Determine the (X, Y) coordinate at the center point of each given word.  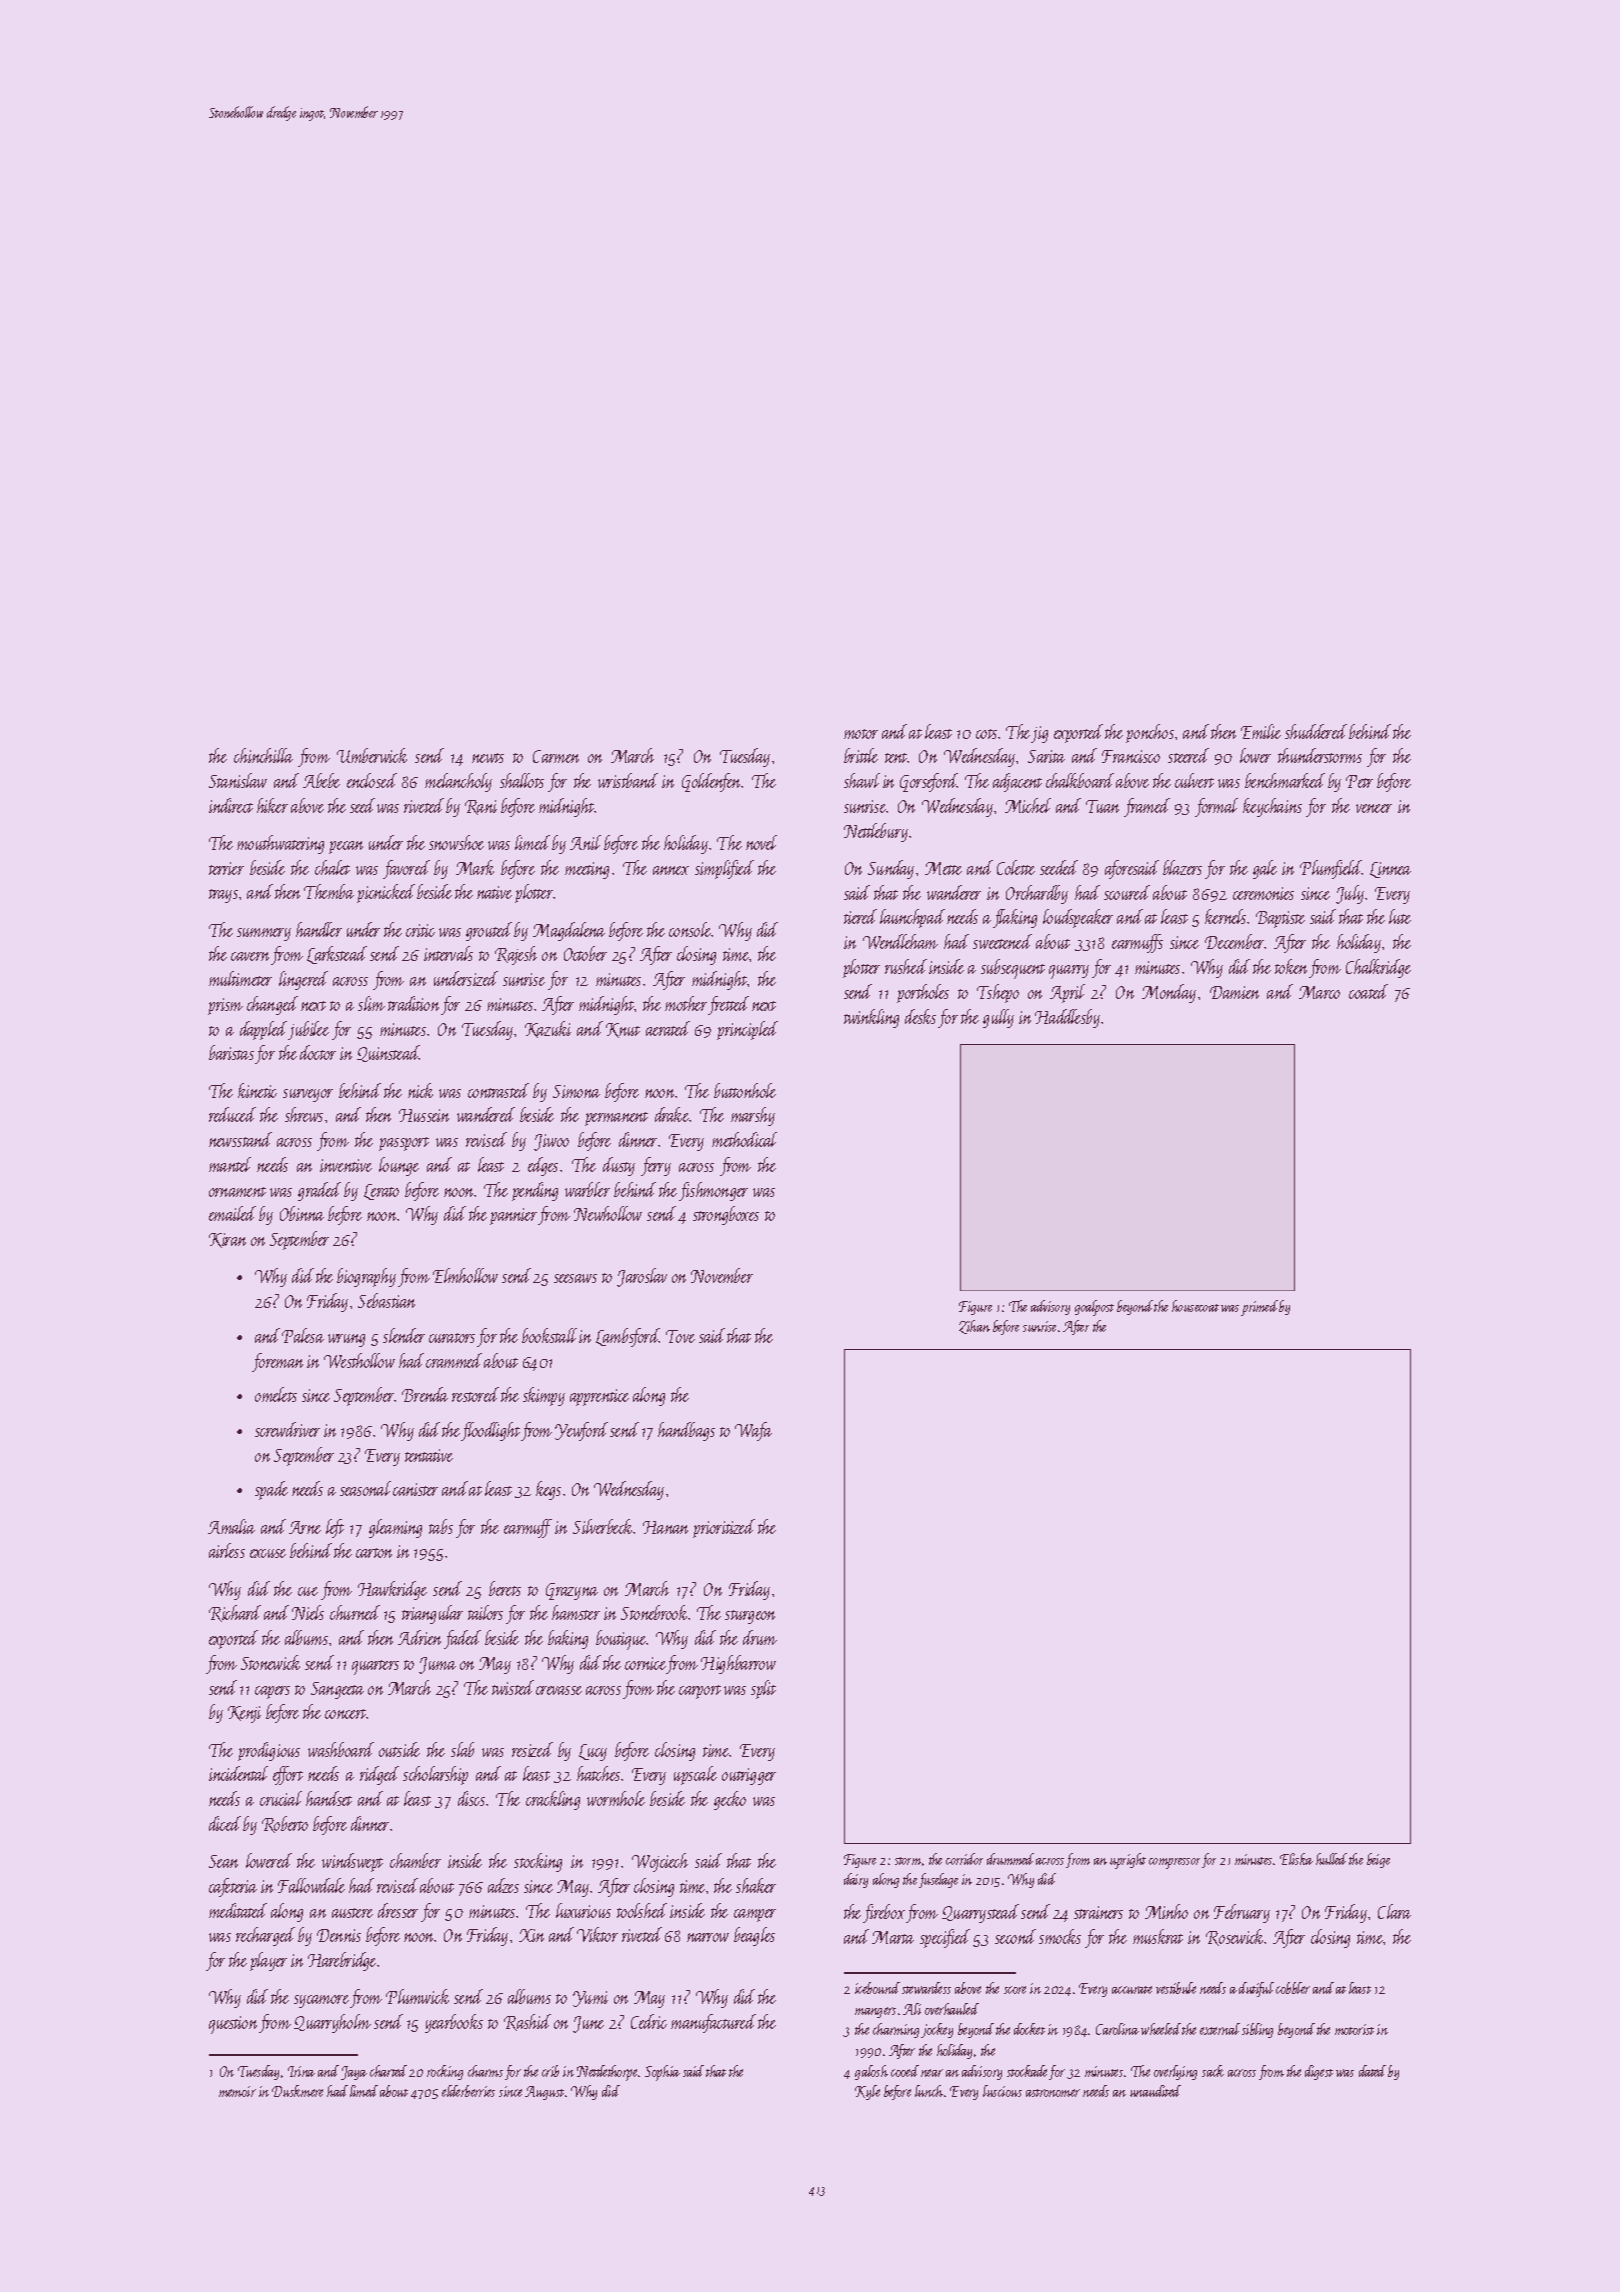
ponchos (1150, 733)
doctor (318, 1052)
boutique (621, 1640)
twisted (513, 1687)
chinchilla (263, 755)
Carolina (1117, 2029)
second (1015, 1936)
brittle (861, 755)
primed (1259, 1308)
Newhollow (608, 1213)
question (233, 2025)
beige (1378, 1860)
